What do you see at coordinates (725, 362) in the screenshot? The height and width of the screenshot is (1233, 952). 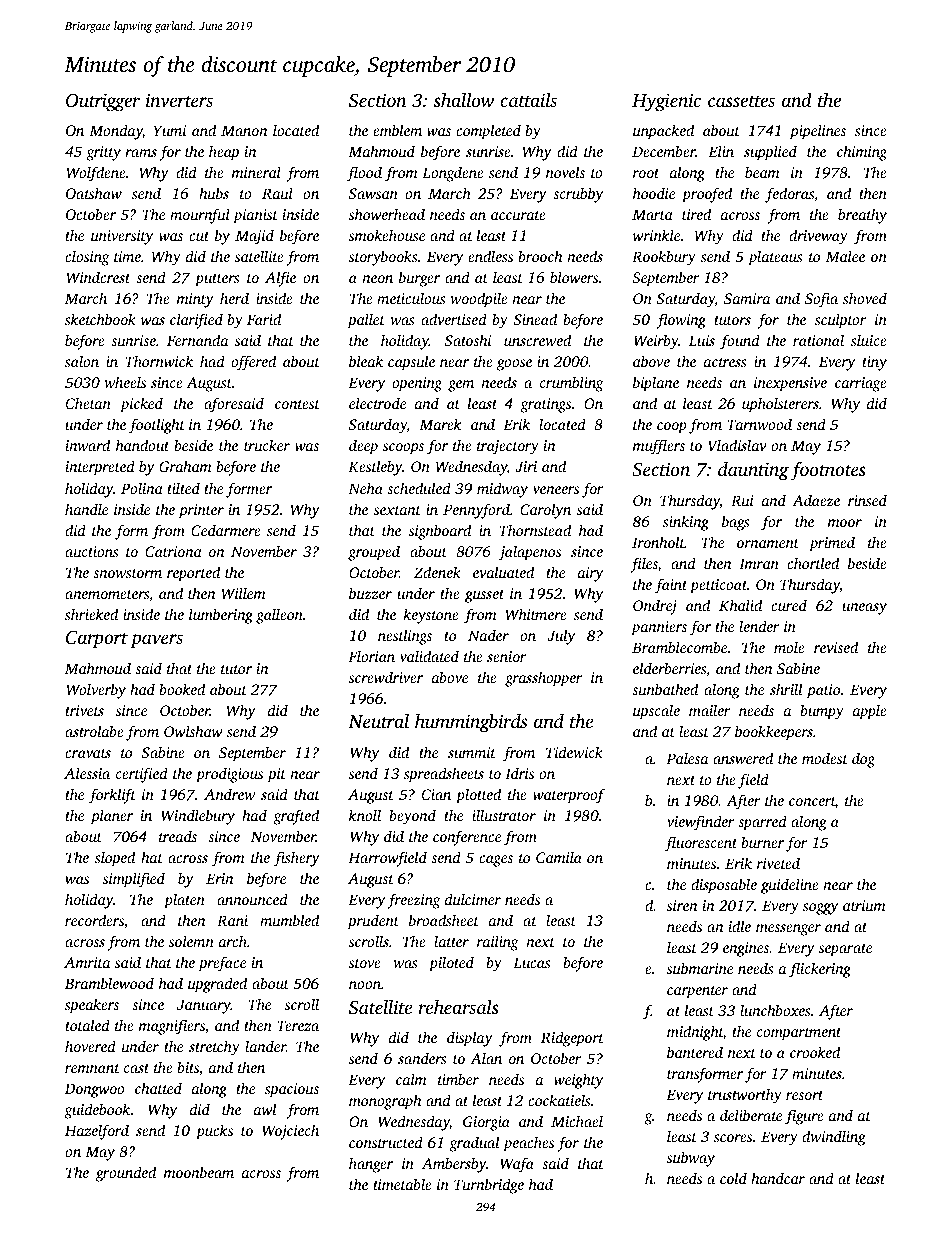 I see `actress` at bounding box center [725, 362].
